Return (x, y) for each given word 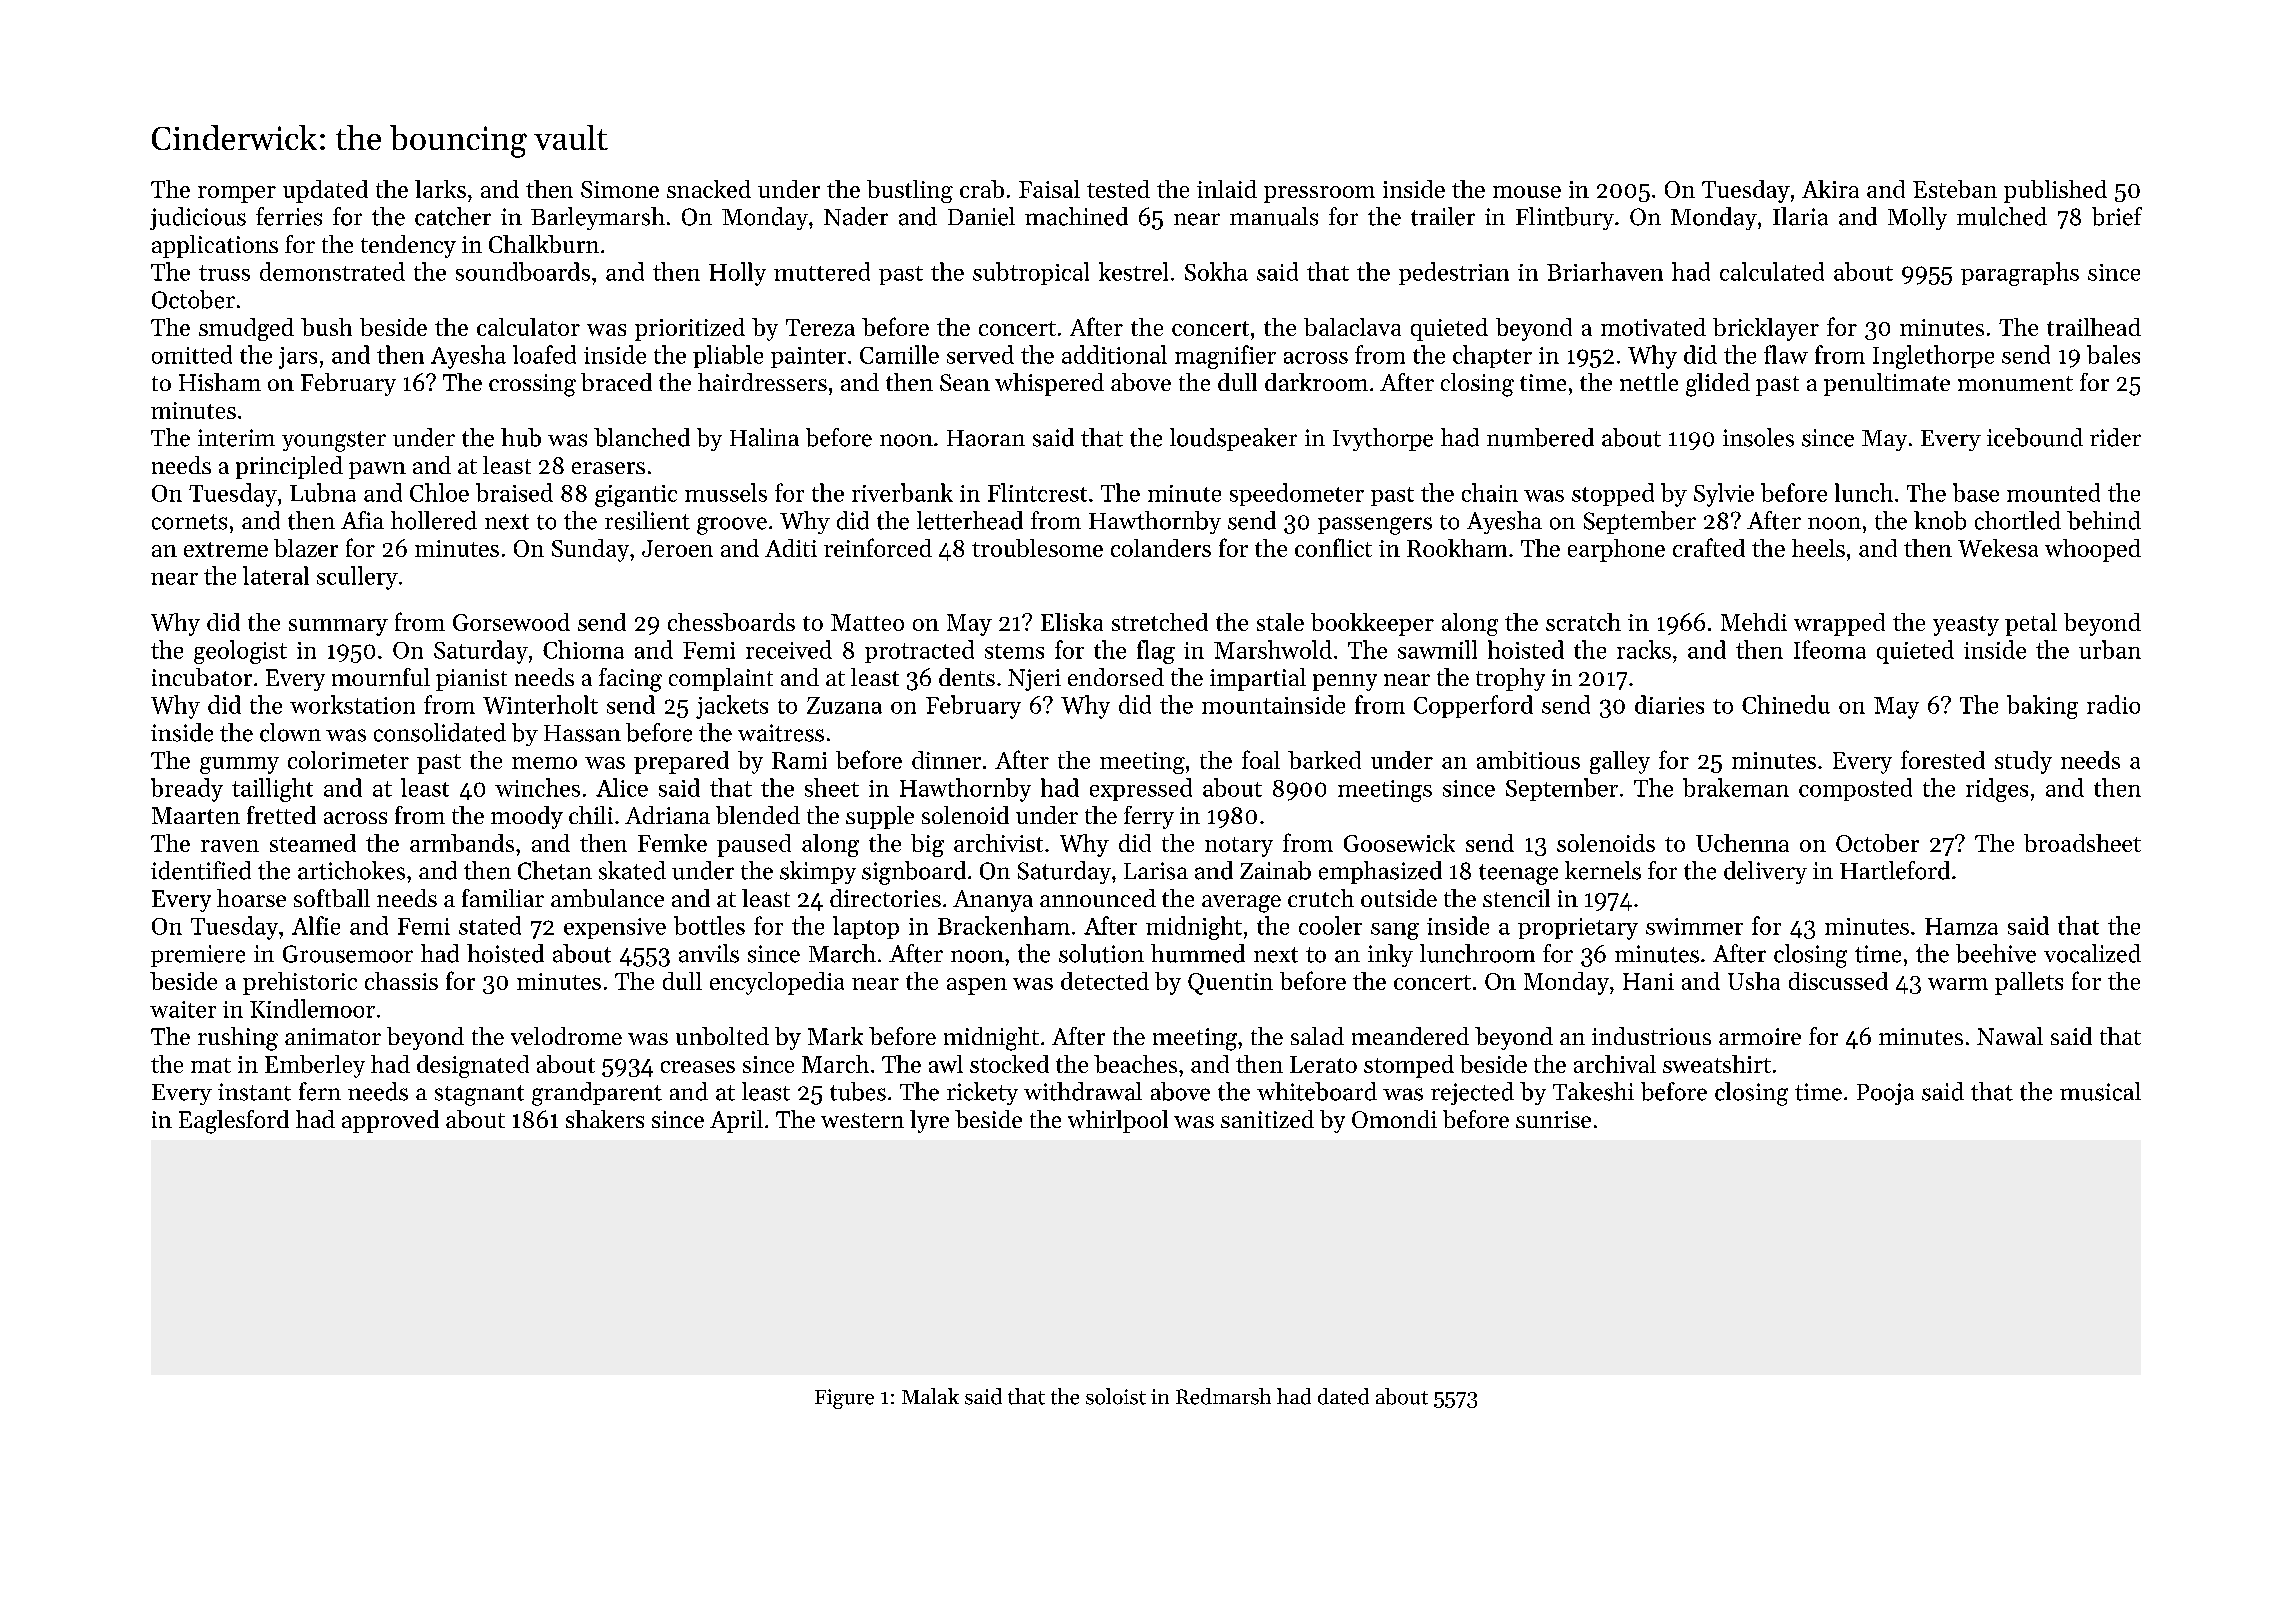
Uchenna (1742, 843)
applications (215, 246)
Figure (844, 1399)
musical (2100, 1091)
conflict (1333, 547)
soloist (1116, 1396)
